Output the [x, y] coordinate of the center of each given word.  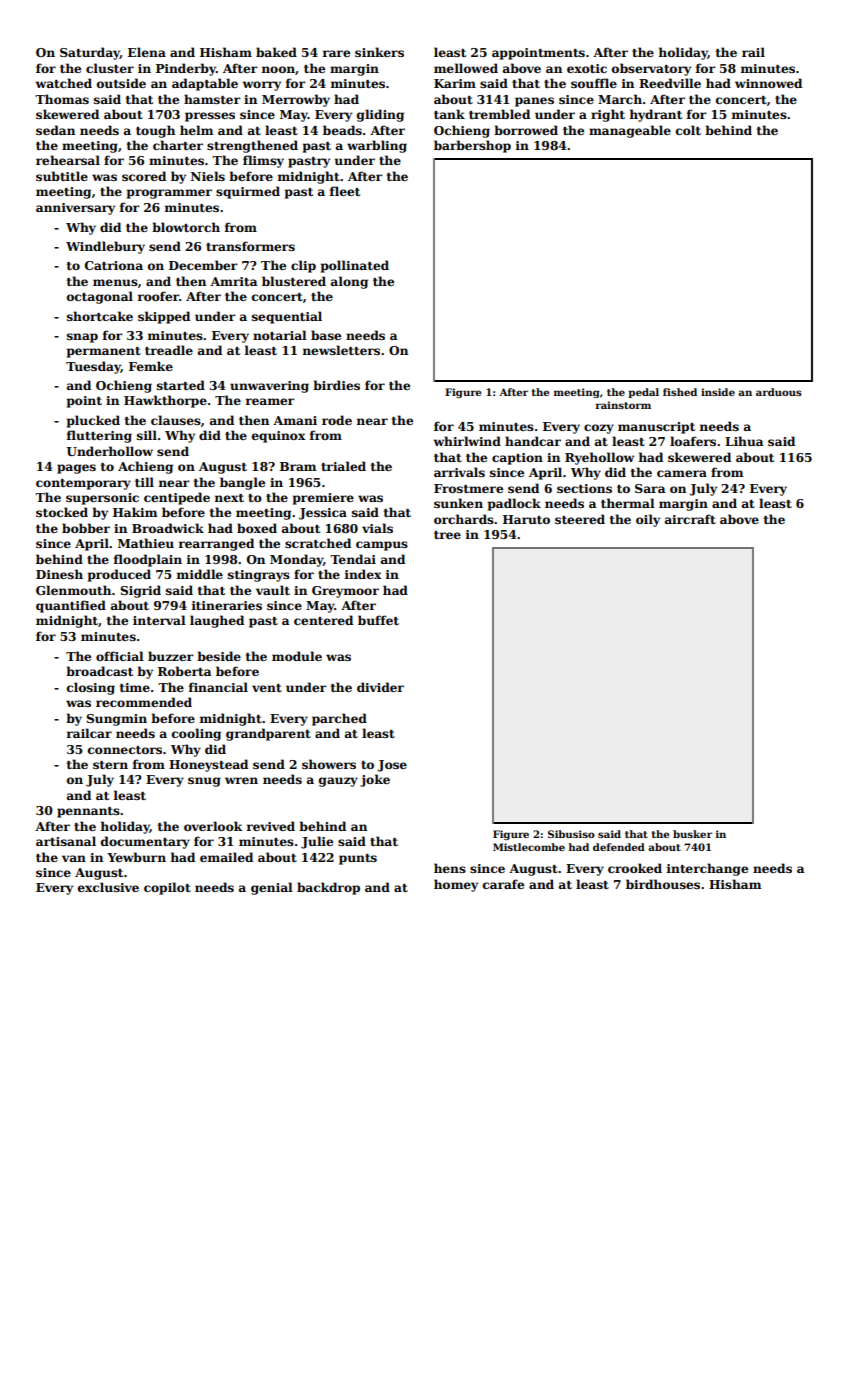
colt [688, 130]
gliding [380, 115]
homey [456, 885]
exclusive [108, 887]
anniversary [75, 209]
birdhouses [663, 884]
